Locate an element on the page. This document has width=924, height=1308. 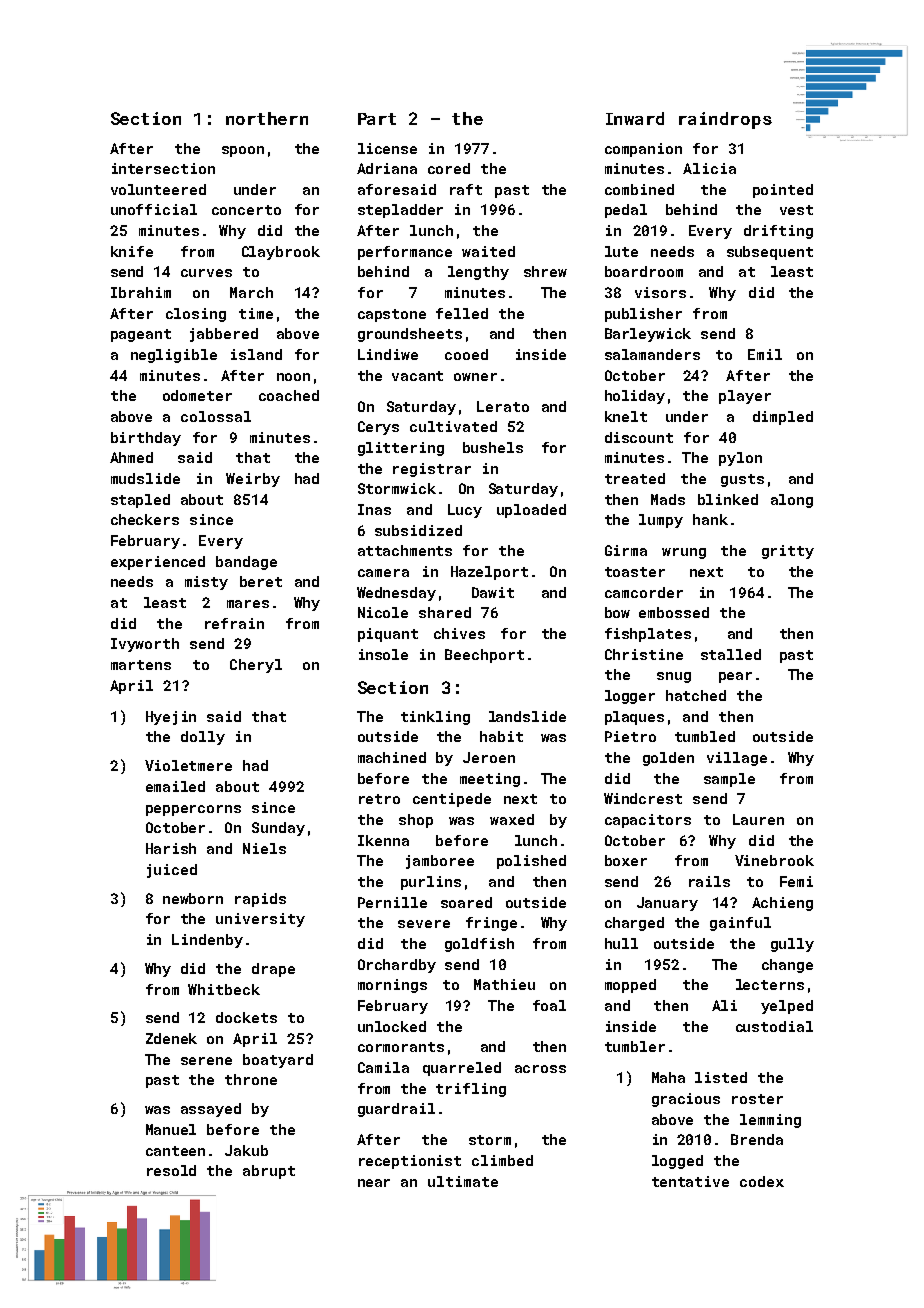
waxed is located at coordinates (512, 819).
